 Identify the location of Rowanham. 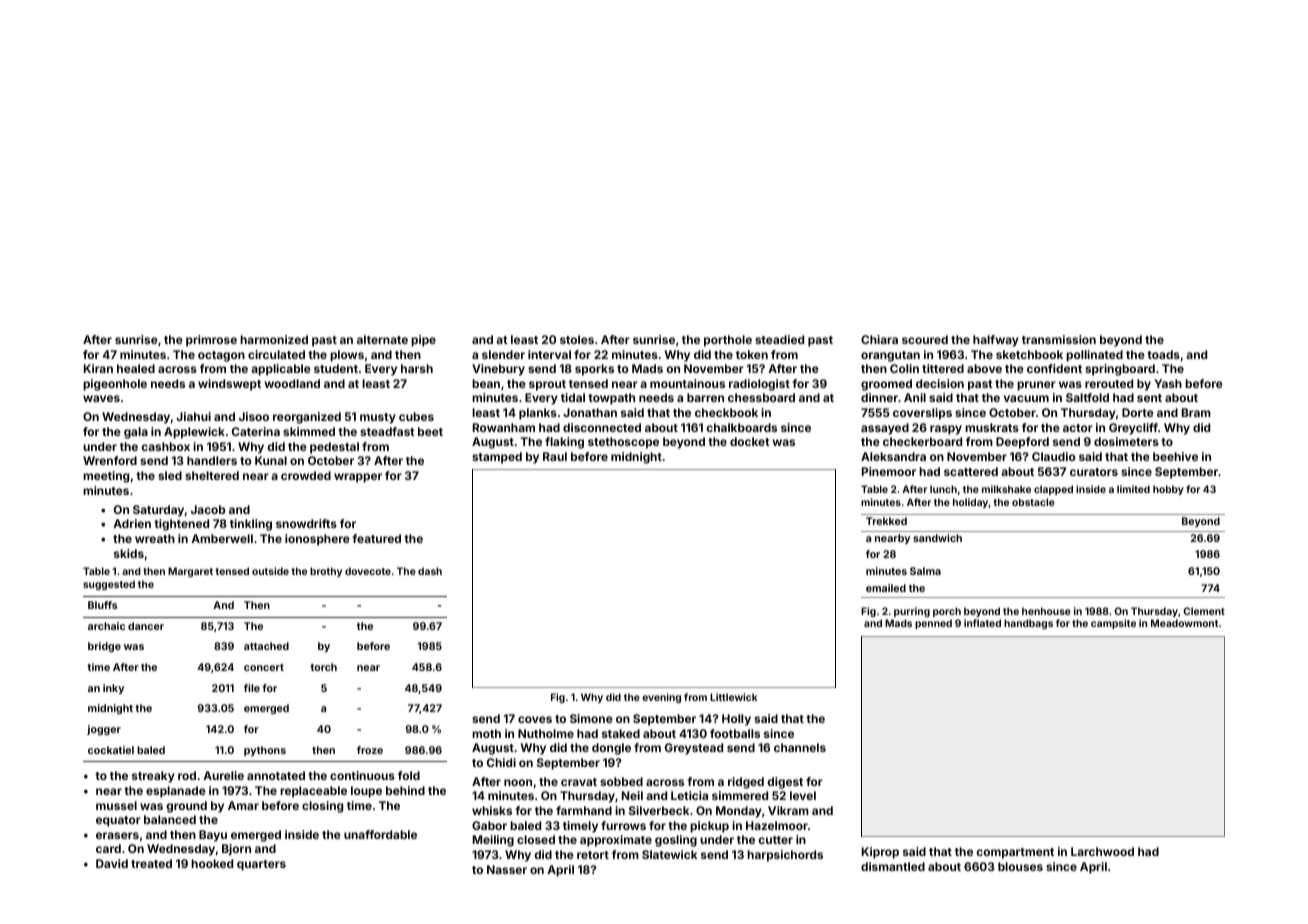
(504, 427).
